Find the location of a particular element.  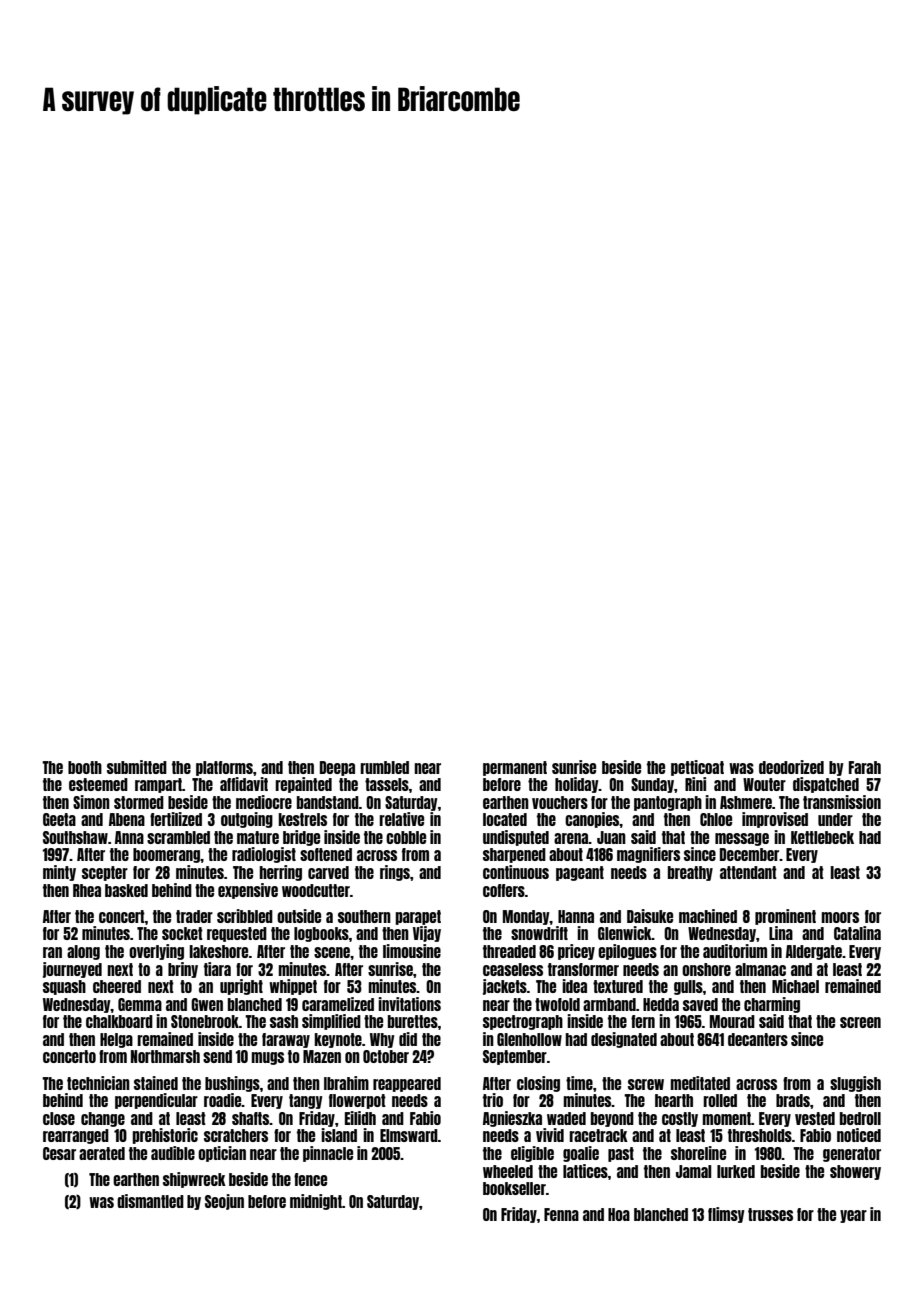

mature is located at coordinates (258, 837).
